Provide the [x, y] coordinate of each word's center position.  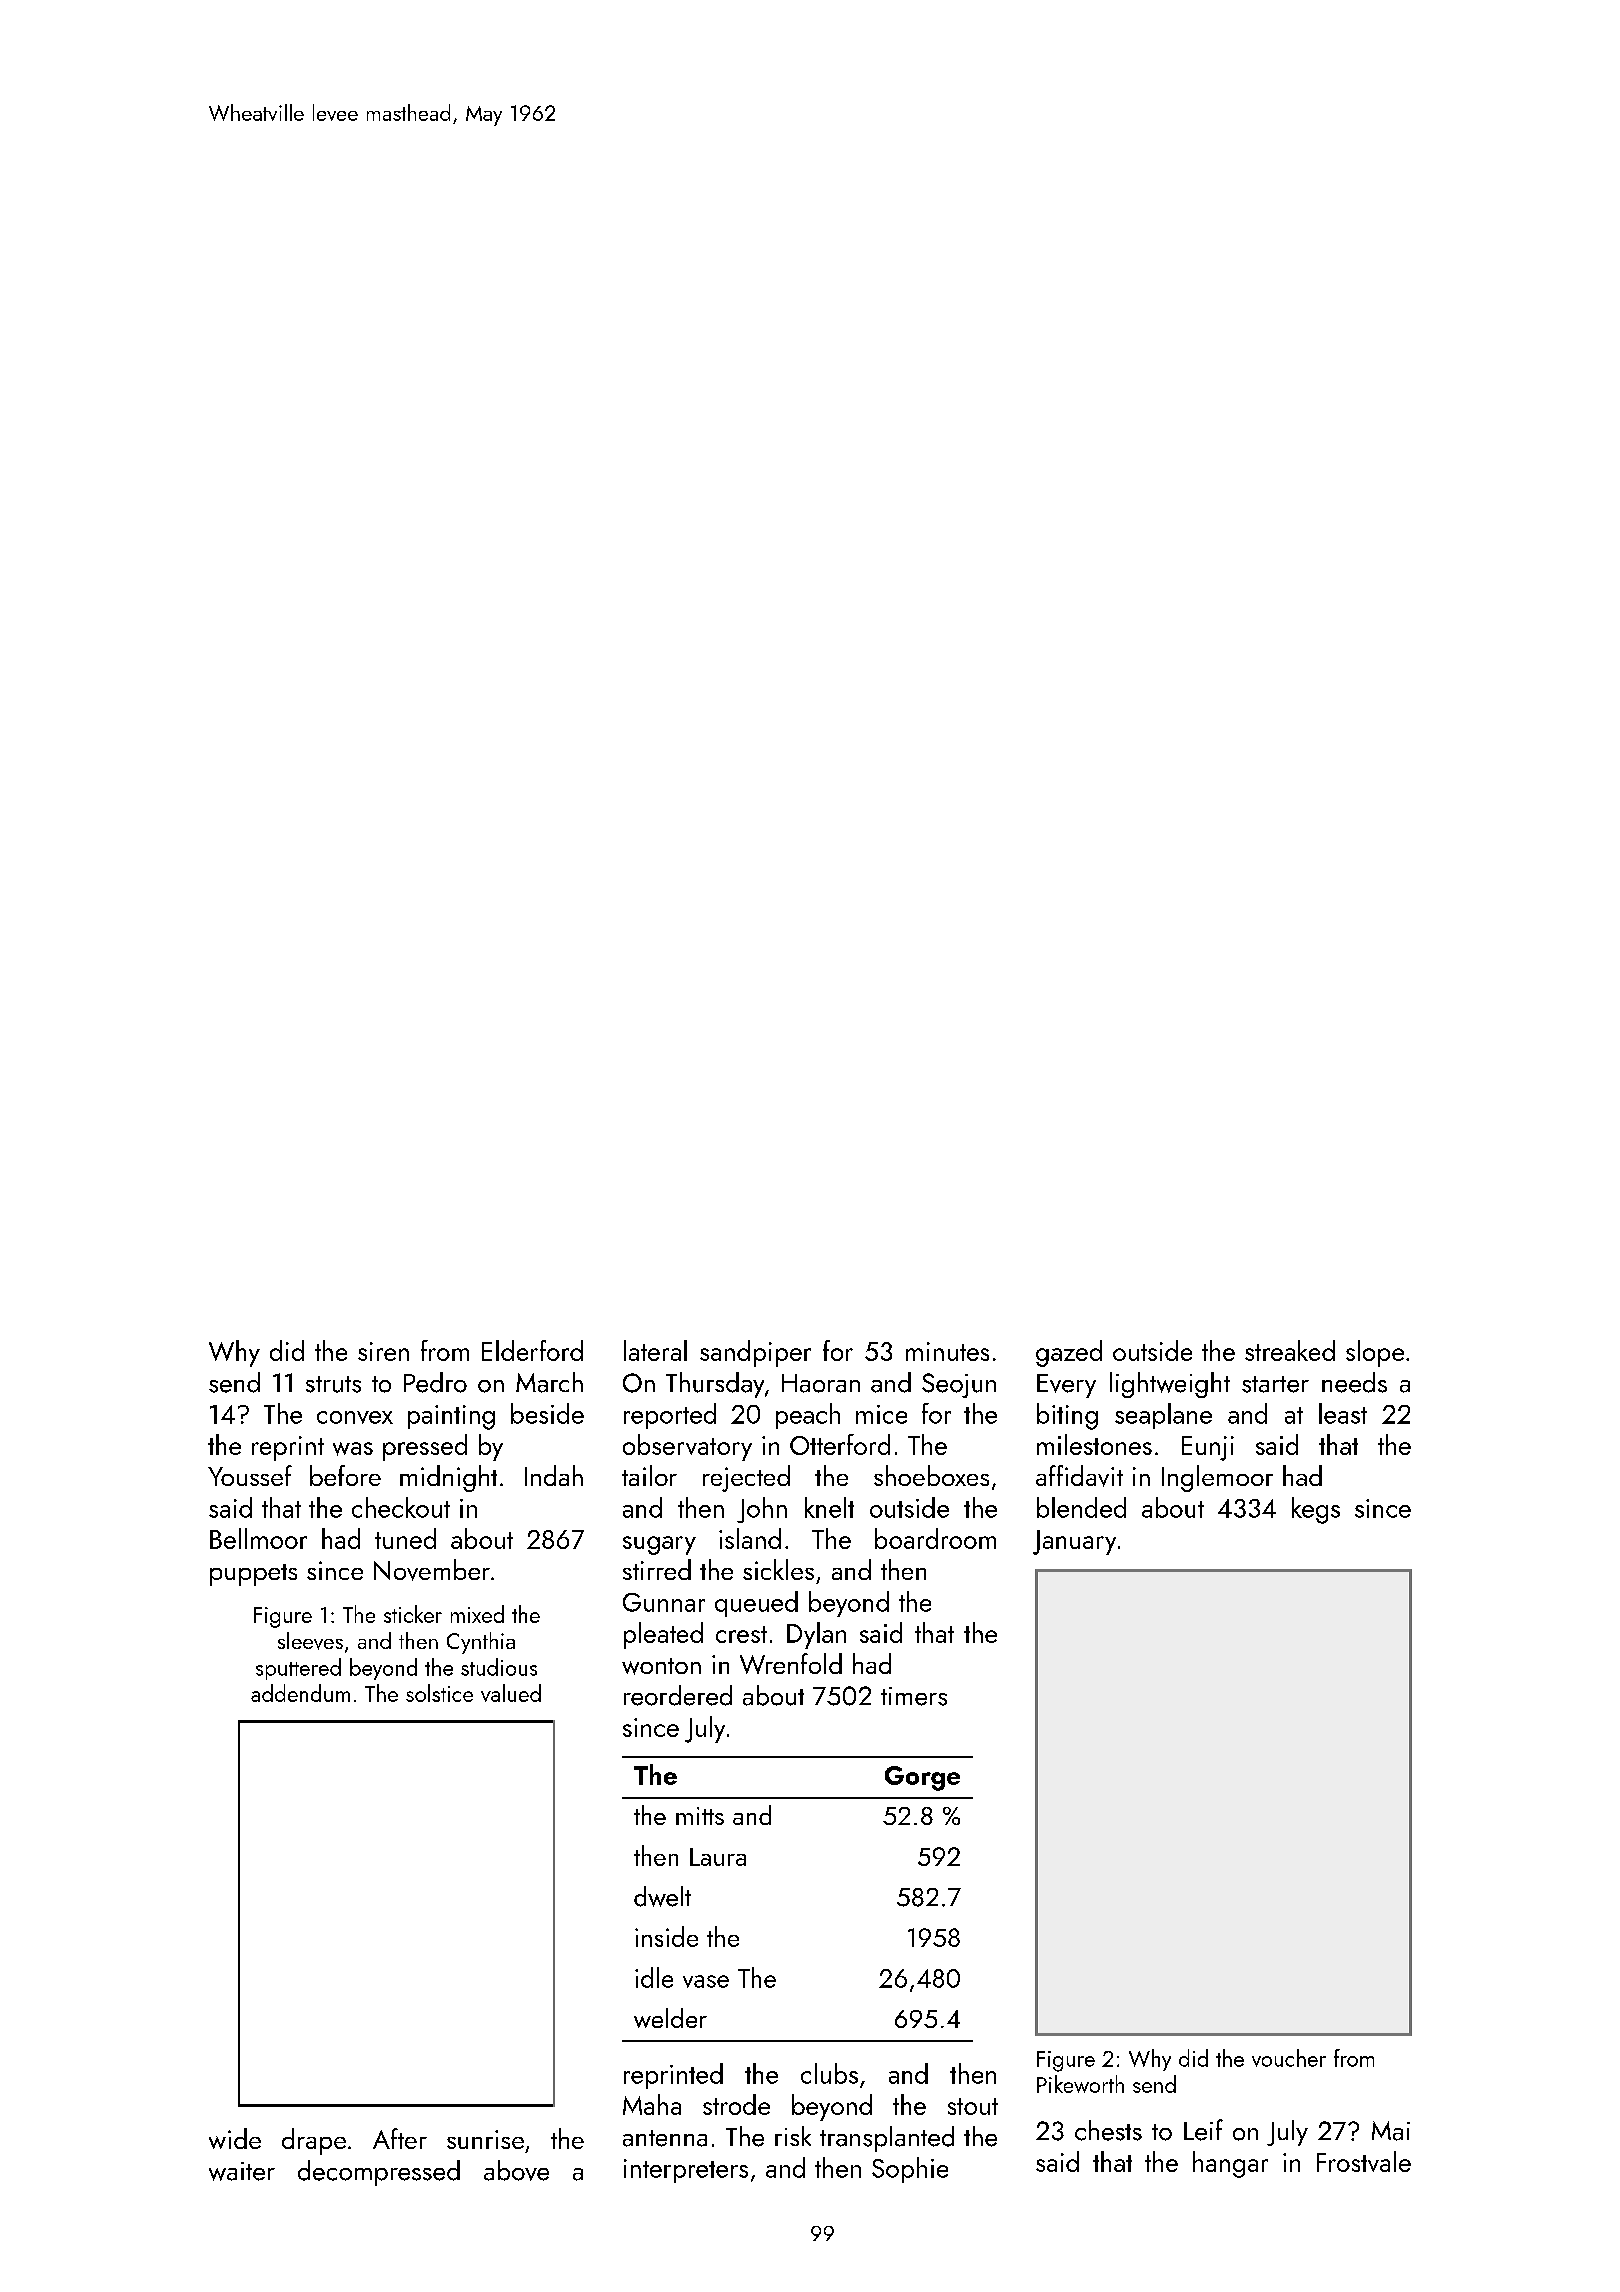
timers [914, 1696]
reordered [678, 1695]
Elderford [532, 1350]
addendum [300, 1693]
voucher [1289, 2058]
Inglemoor [1217, 1478]
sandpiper [755, 1353]
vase [706, 1981]
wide [235, 2138]
